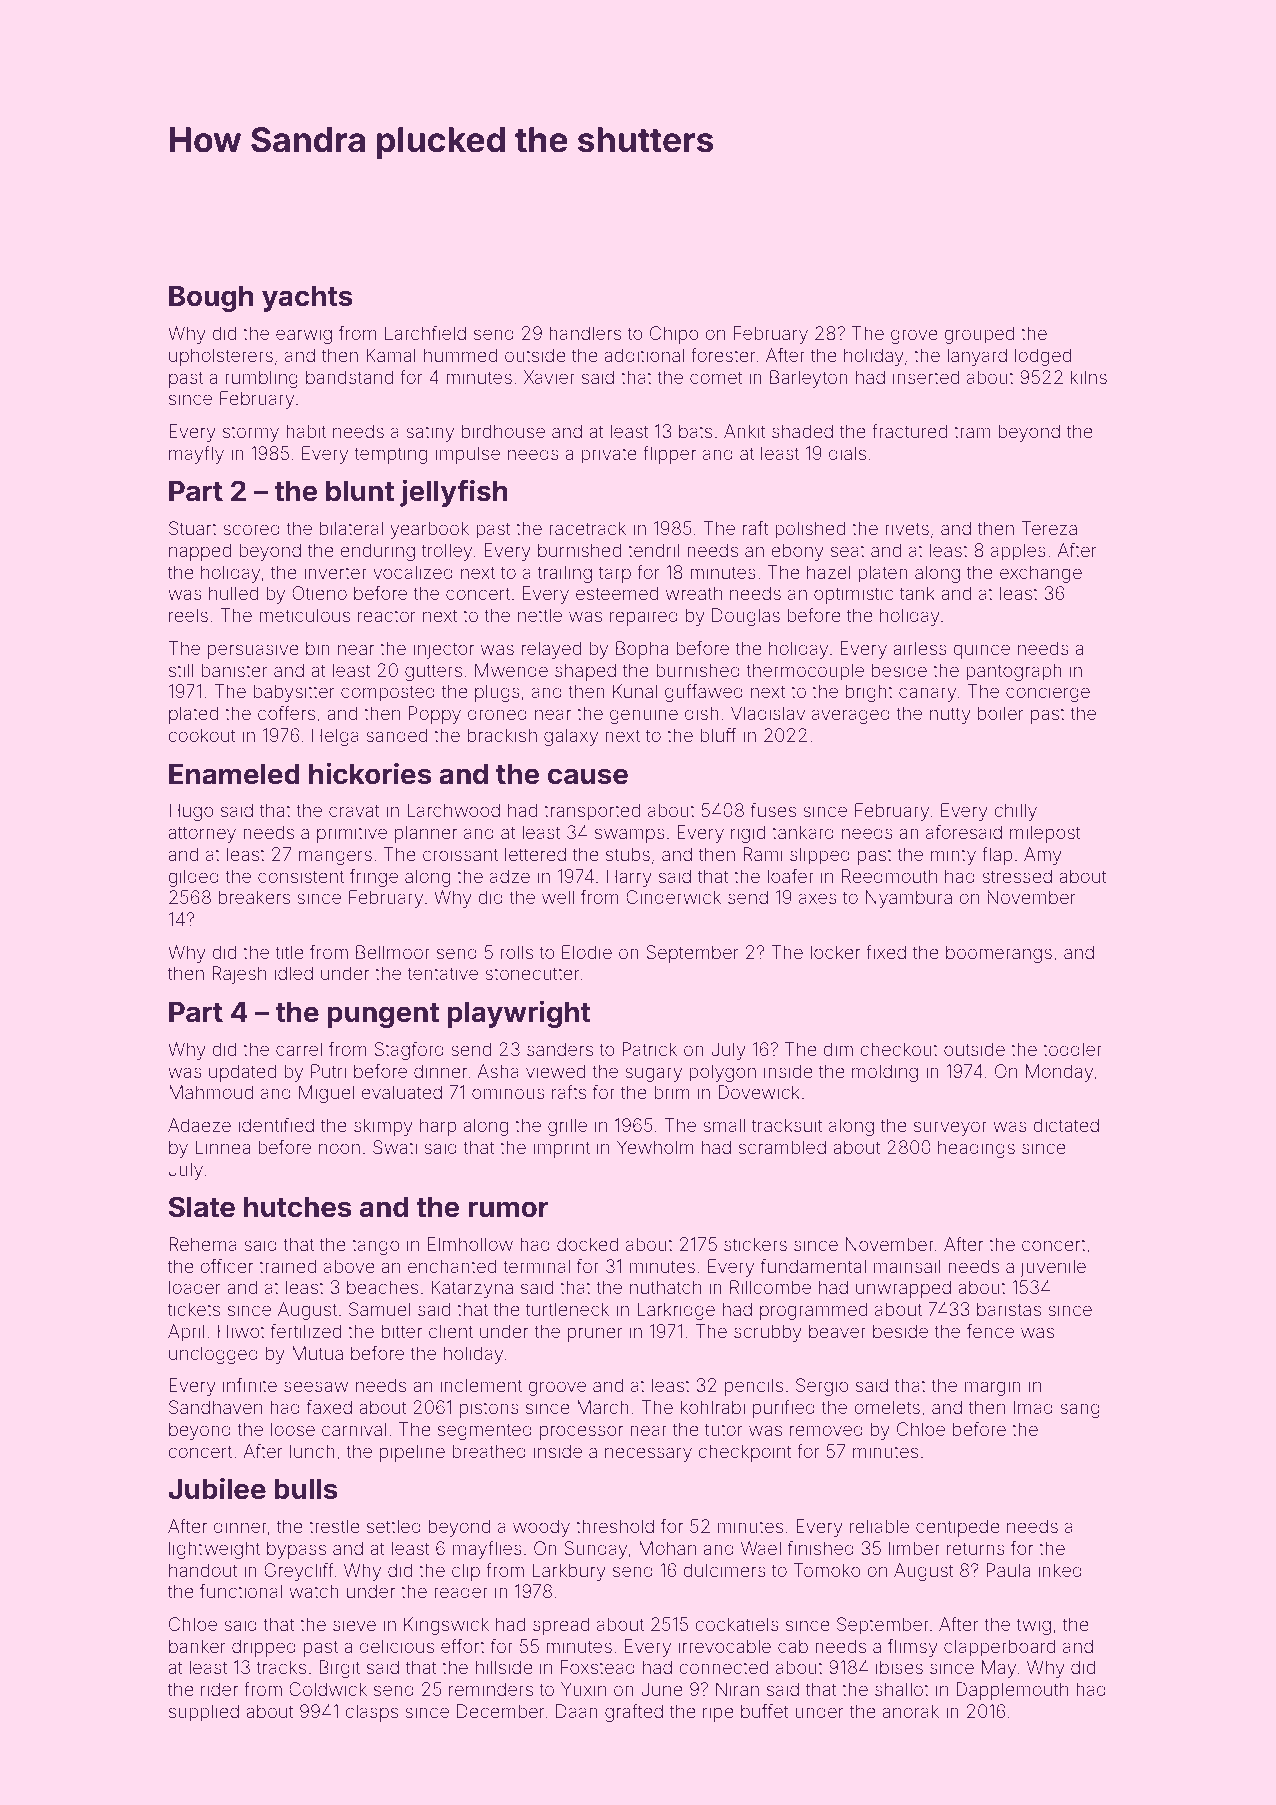  Describe the element at coordinates (737, 1689) in the page. I see `Niran` at that location.
